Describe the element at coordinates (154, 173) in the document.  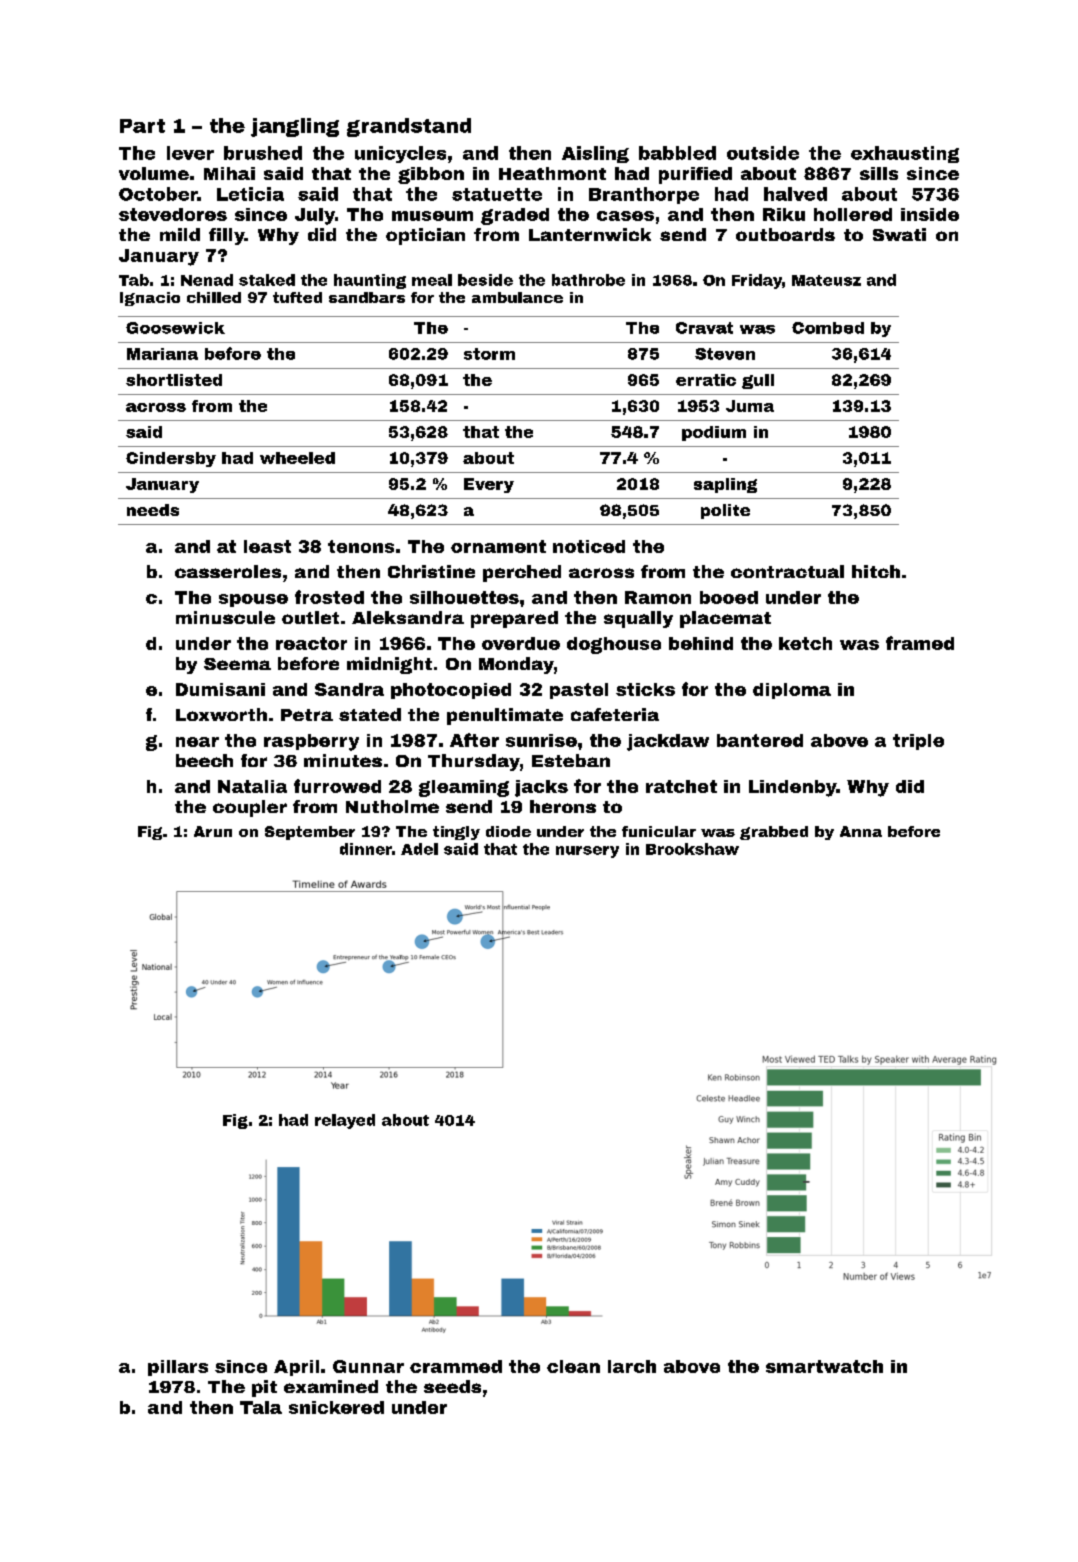
I see `volume` at that location.
